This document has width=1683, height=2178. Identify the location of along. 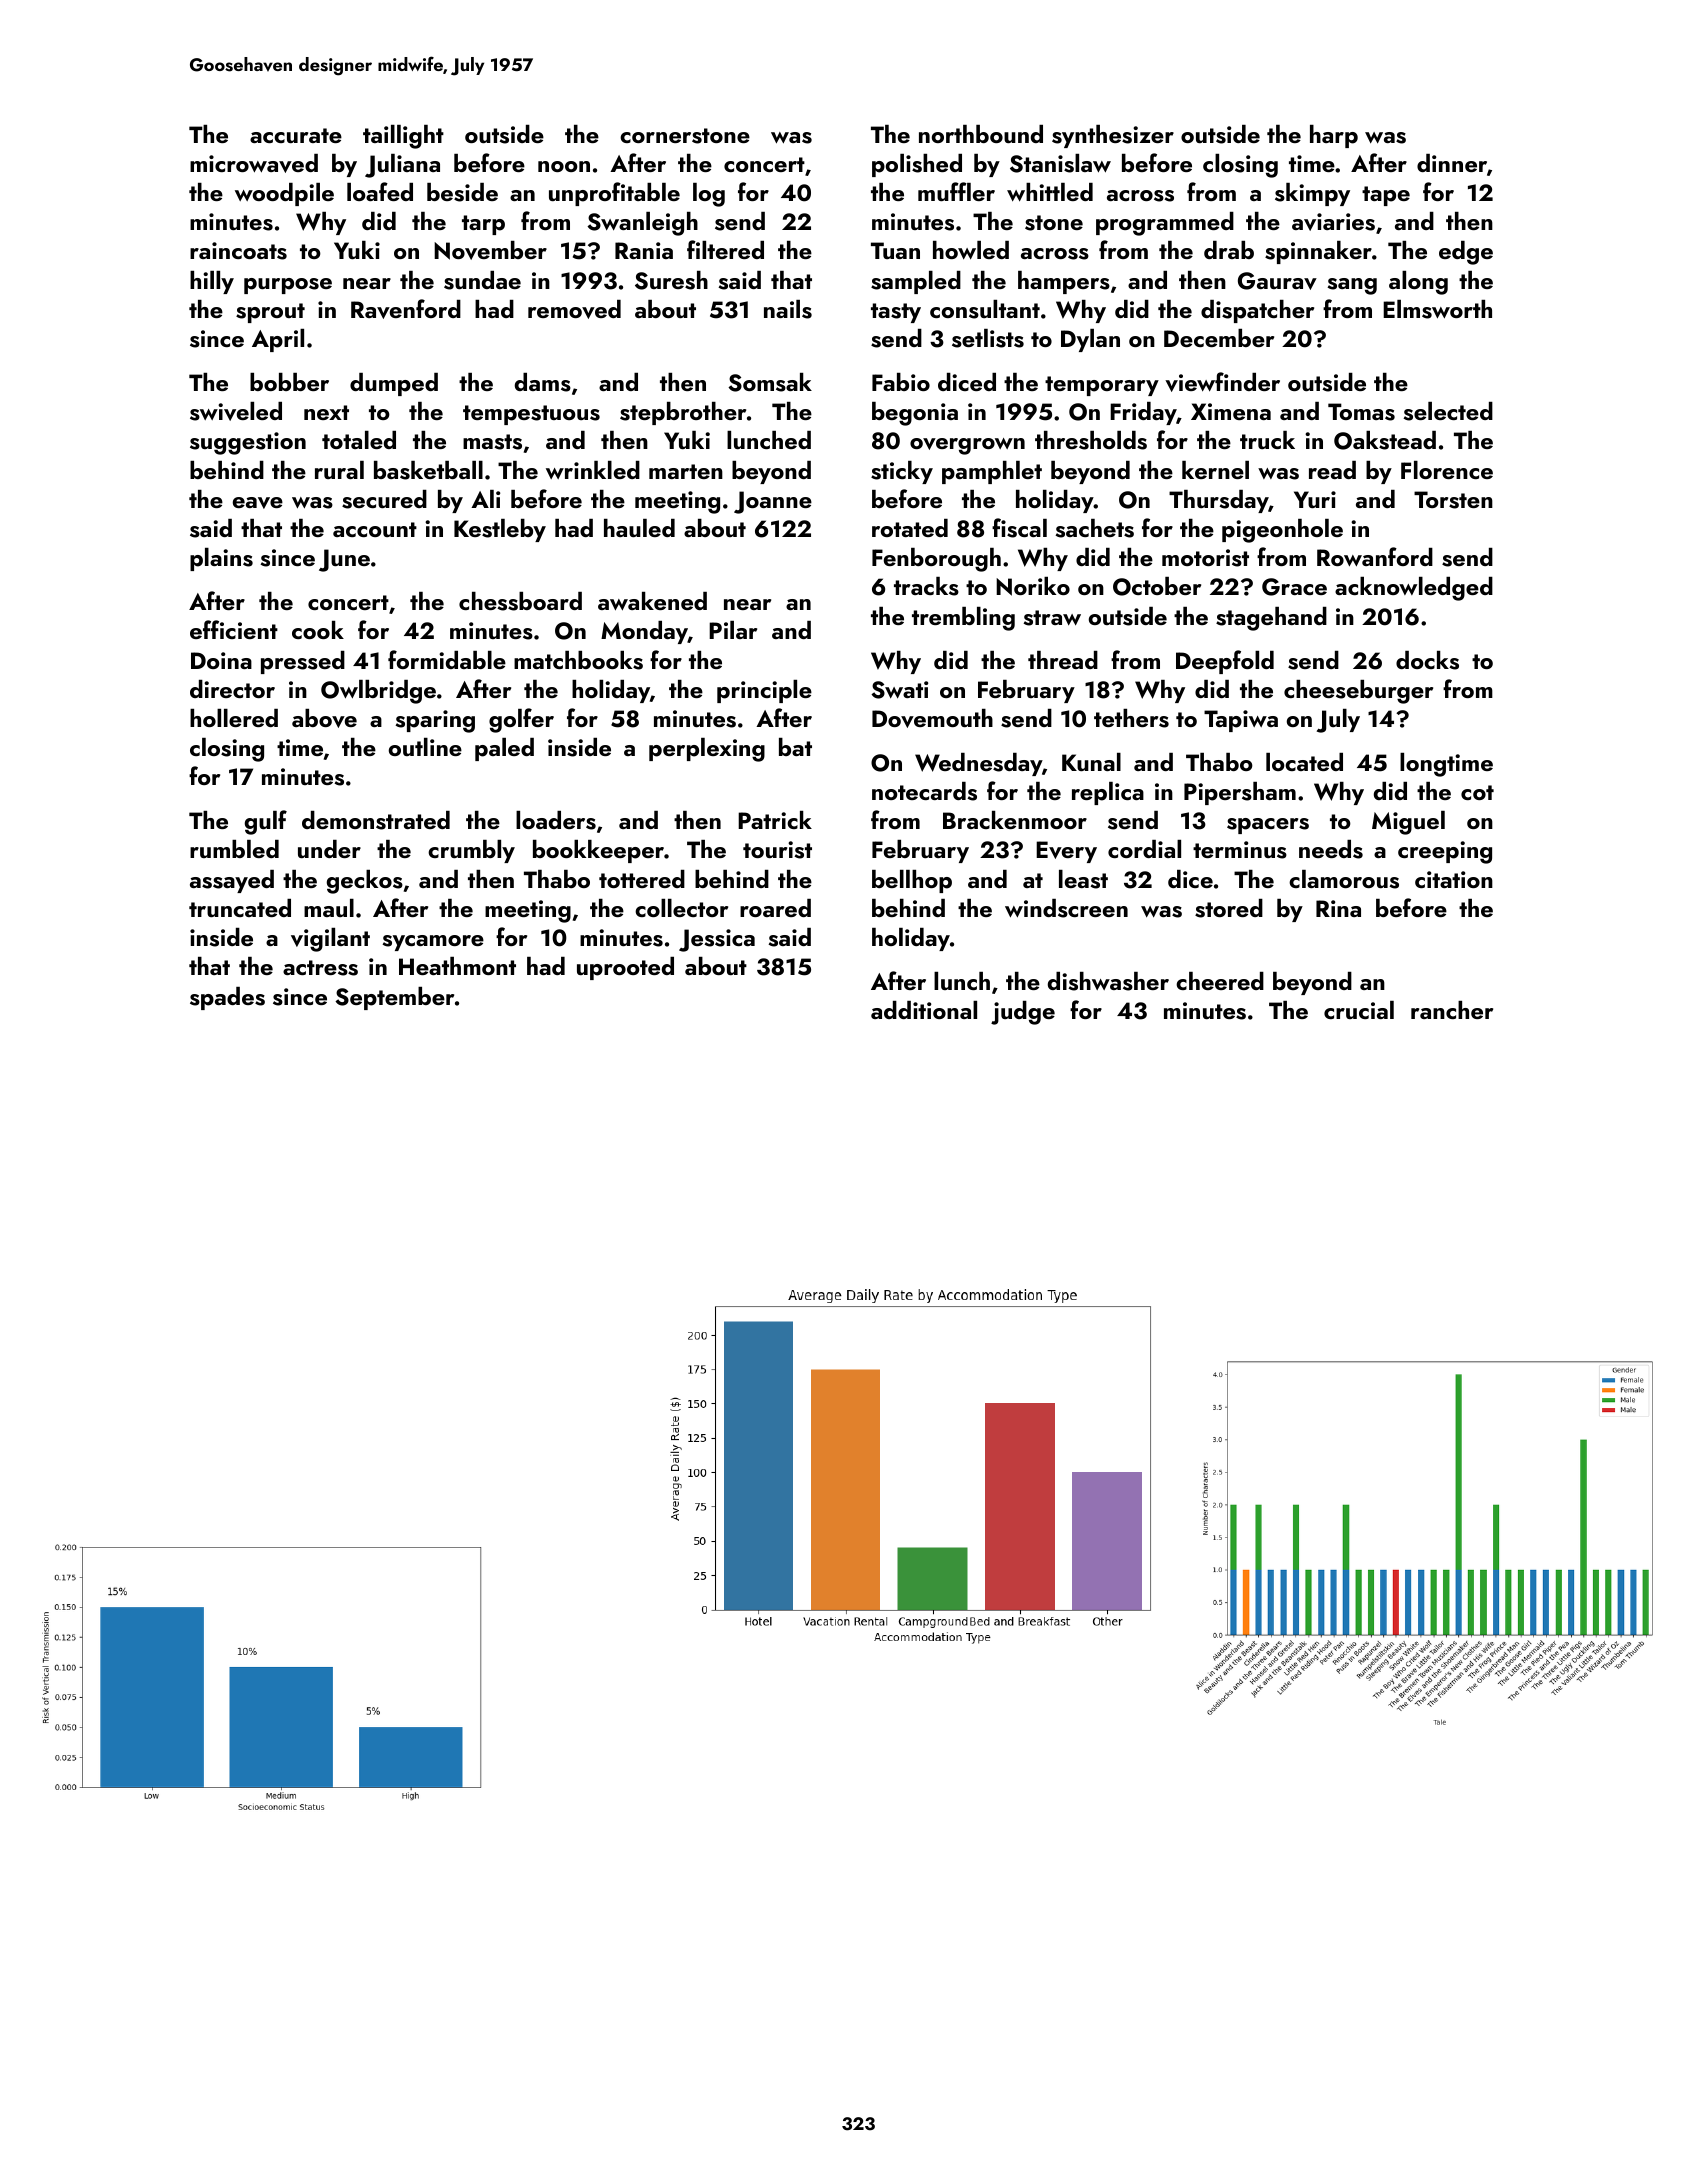
(1418, 283).
